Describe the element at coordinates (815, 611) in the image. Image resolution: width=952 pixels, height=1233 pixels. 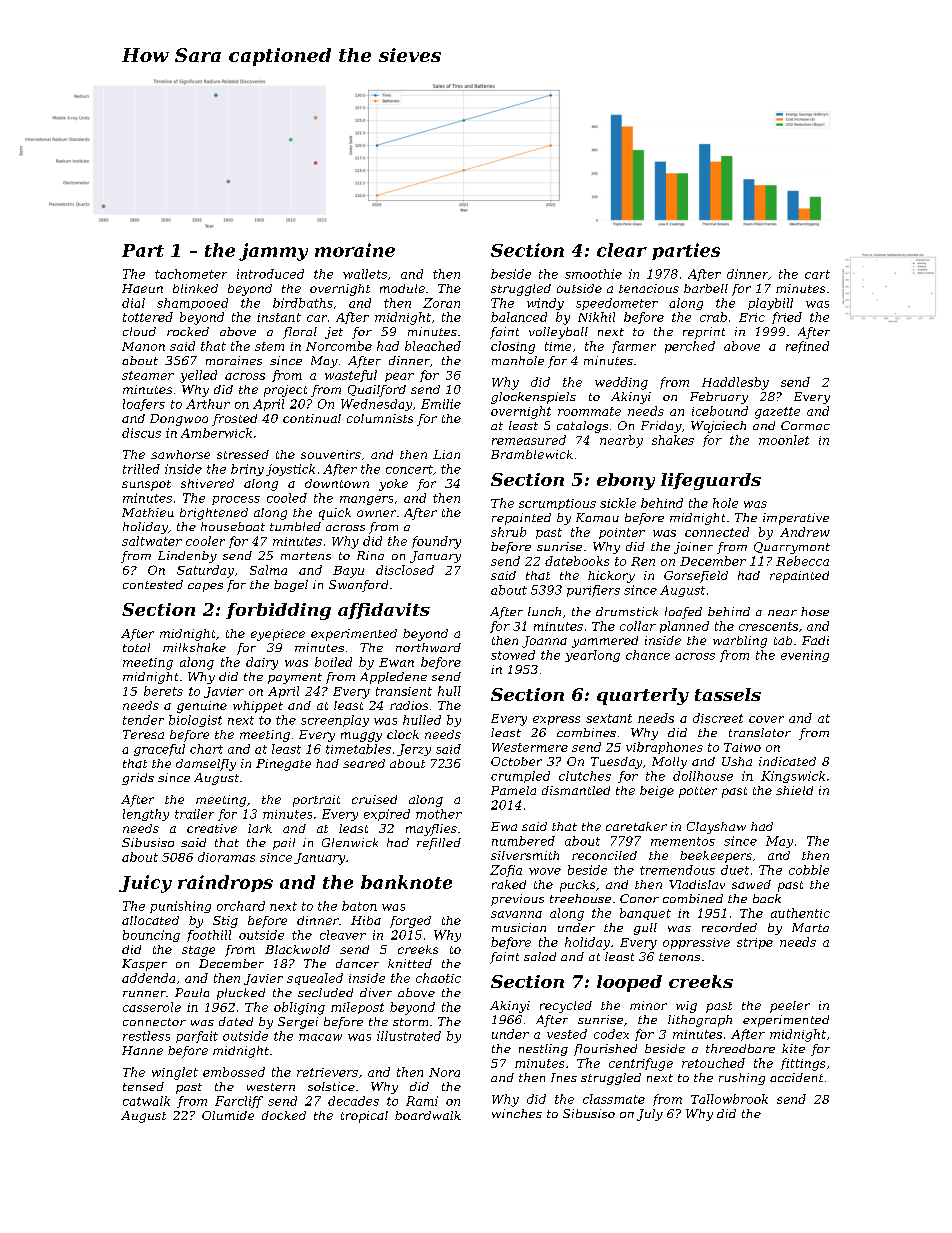
I see `hose` at that location.
